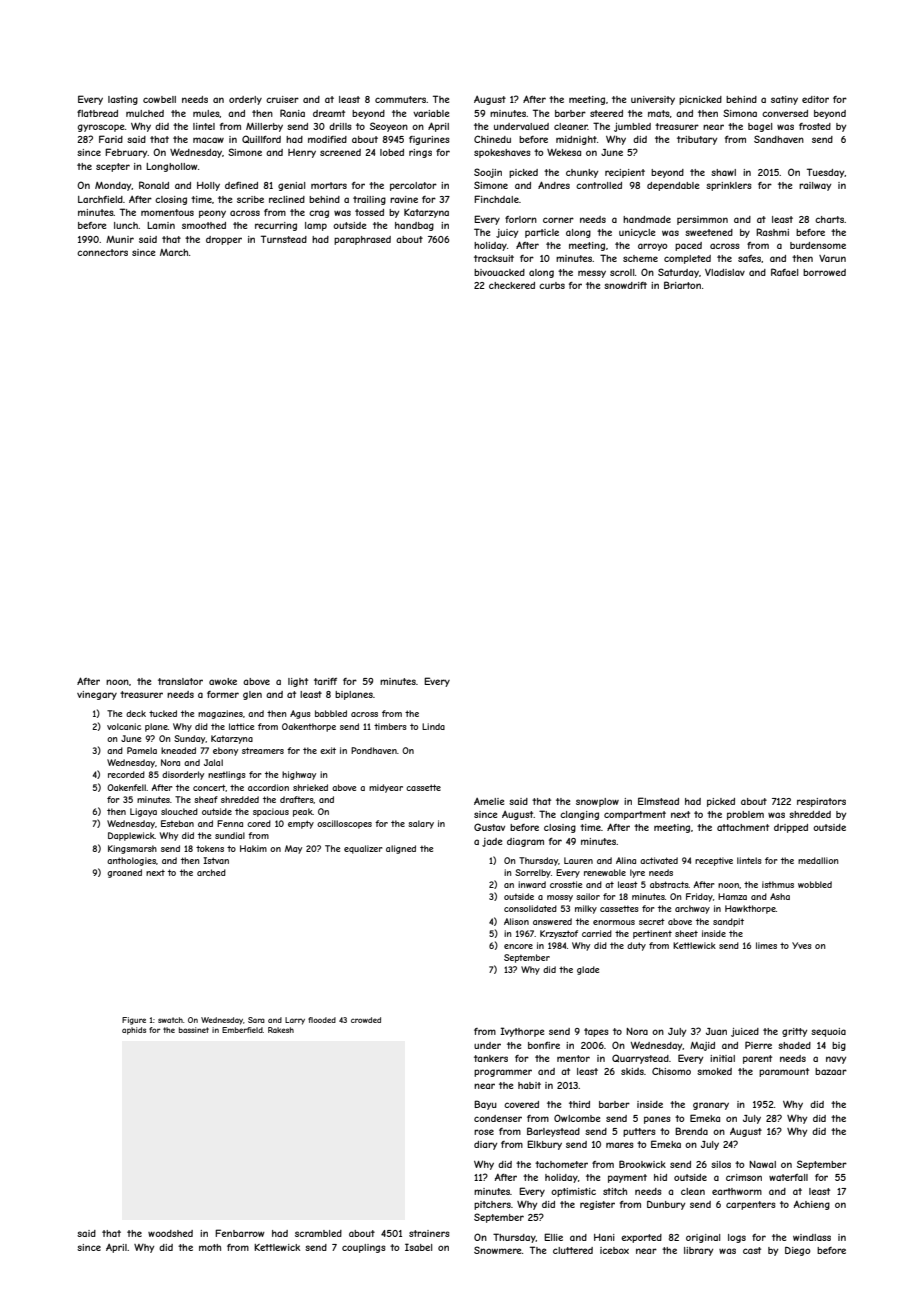 This image has width=924, height=1308. What do you see at coordinates (772, 232) in the image?
I see `Rashmi` at bounding box center [772, 232].
